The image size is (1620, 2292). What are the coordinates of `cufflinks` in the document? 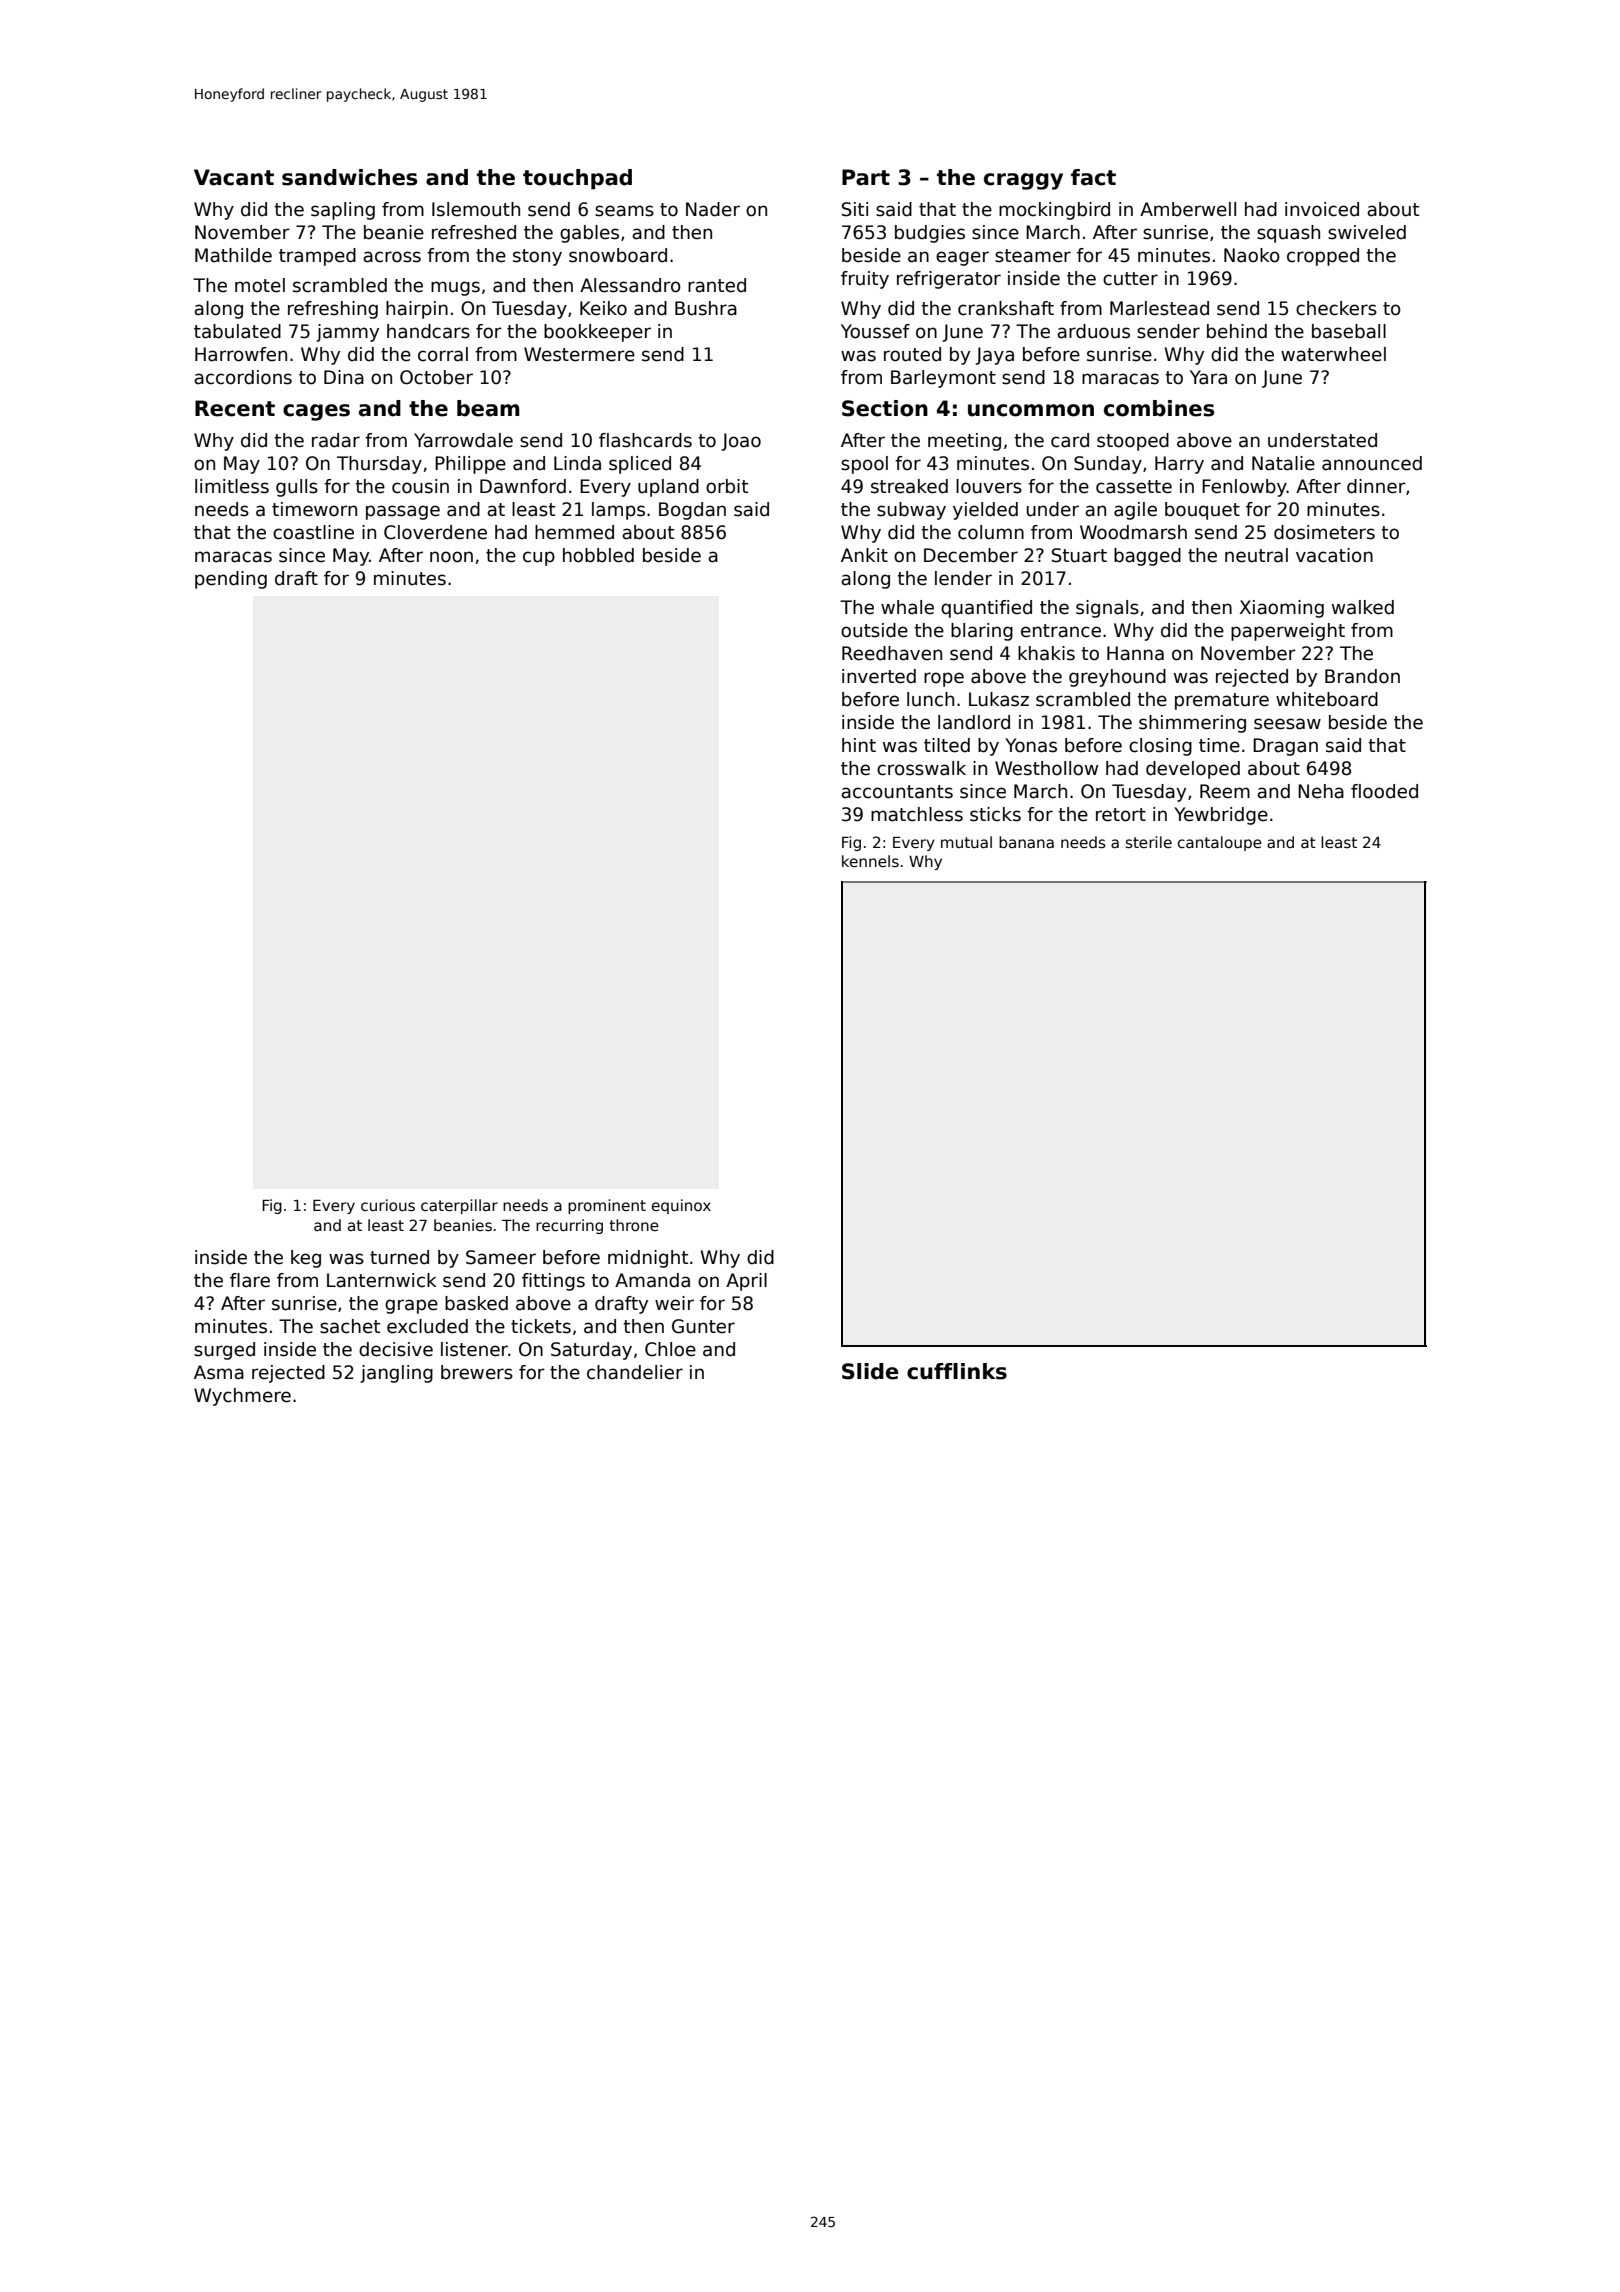 It's located at (957, 1371).
